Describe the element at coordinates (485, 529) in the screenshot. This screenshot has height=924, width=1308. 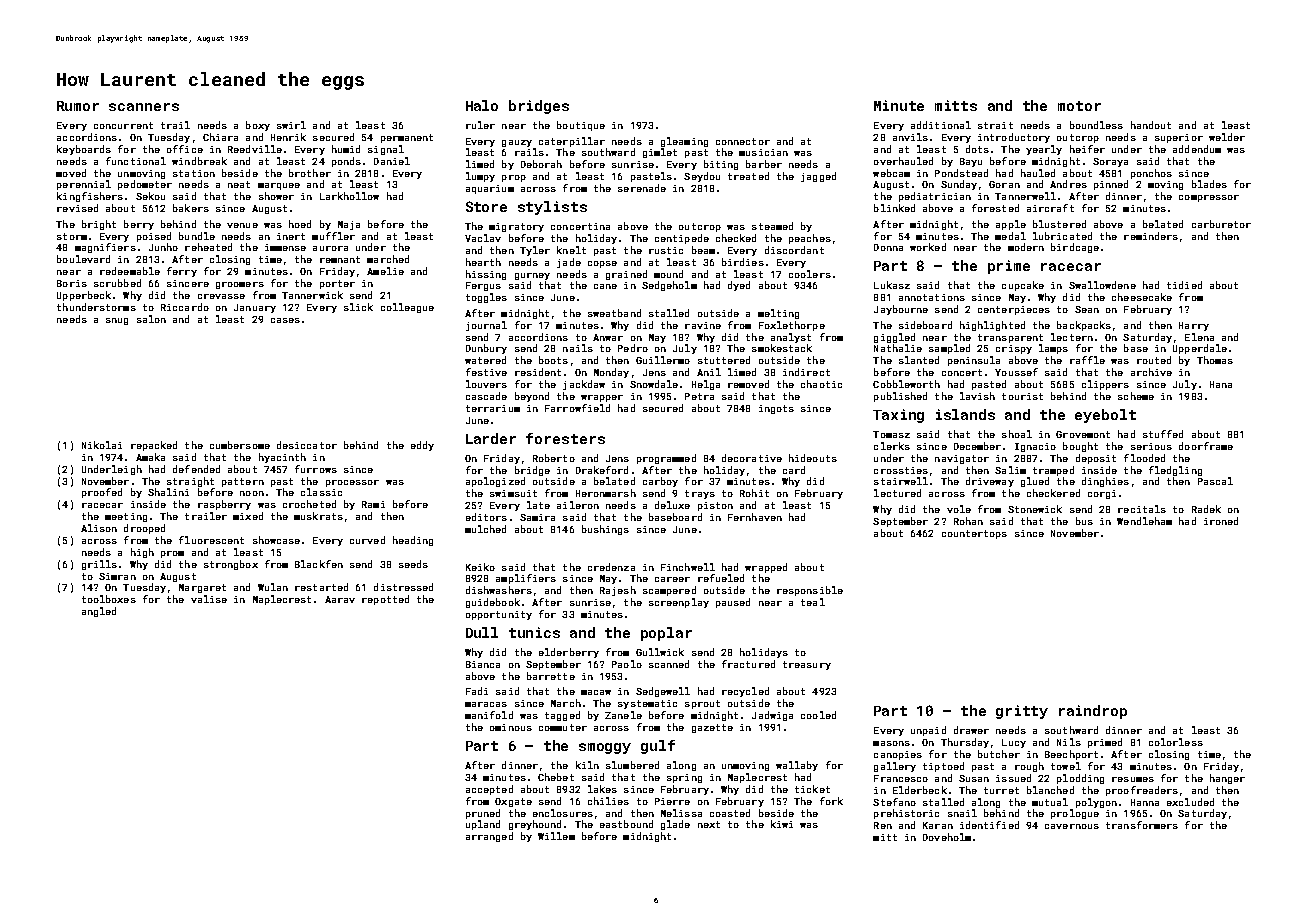
I see `mulched` at that location.
